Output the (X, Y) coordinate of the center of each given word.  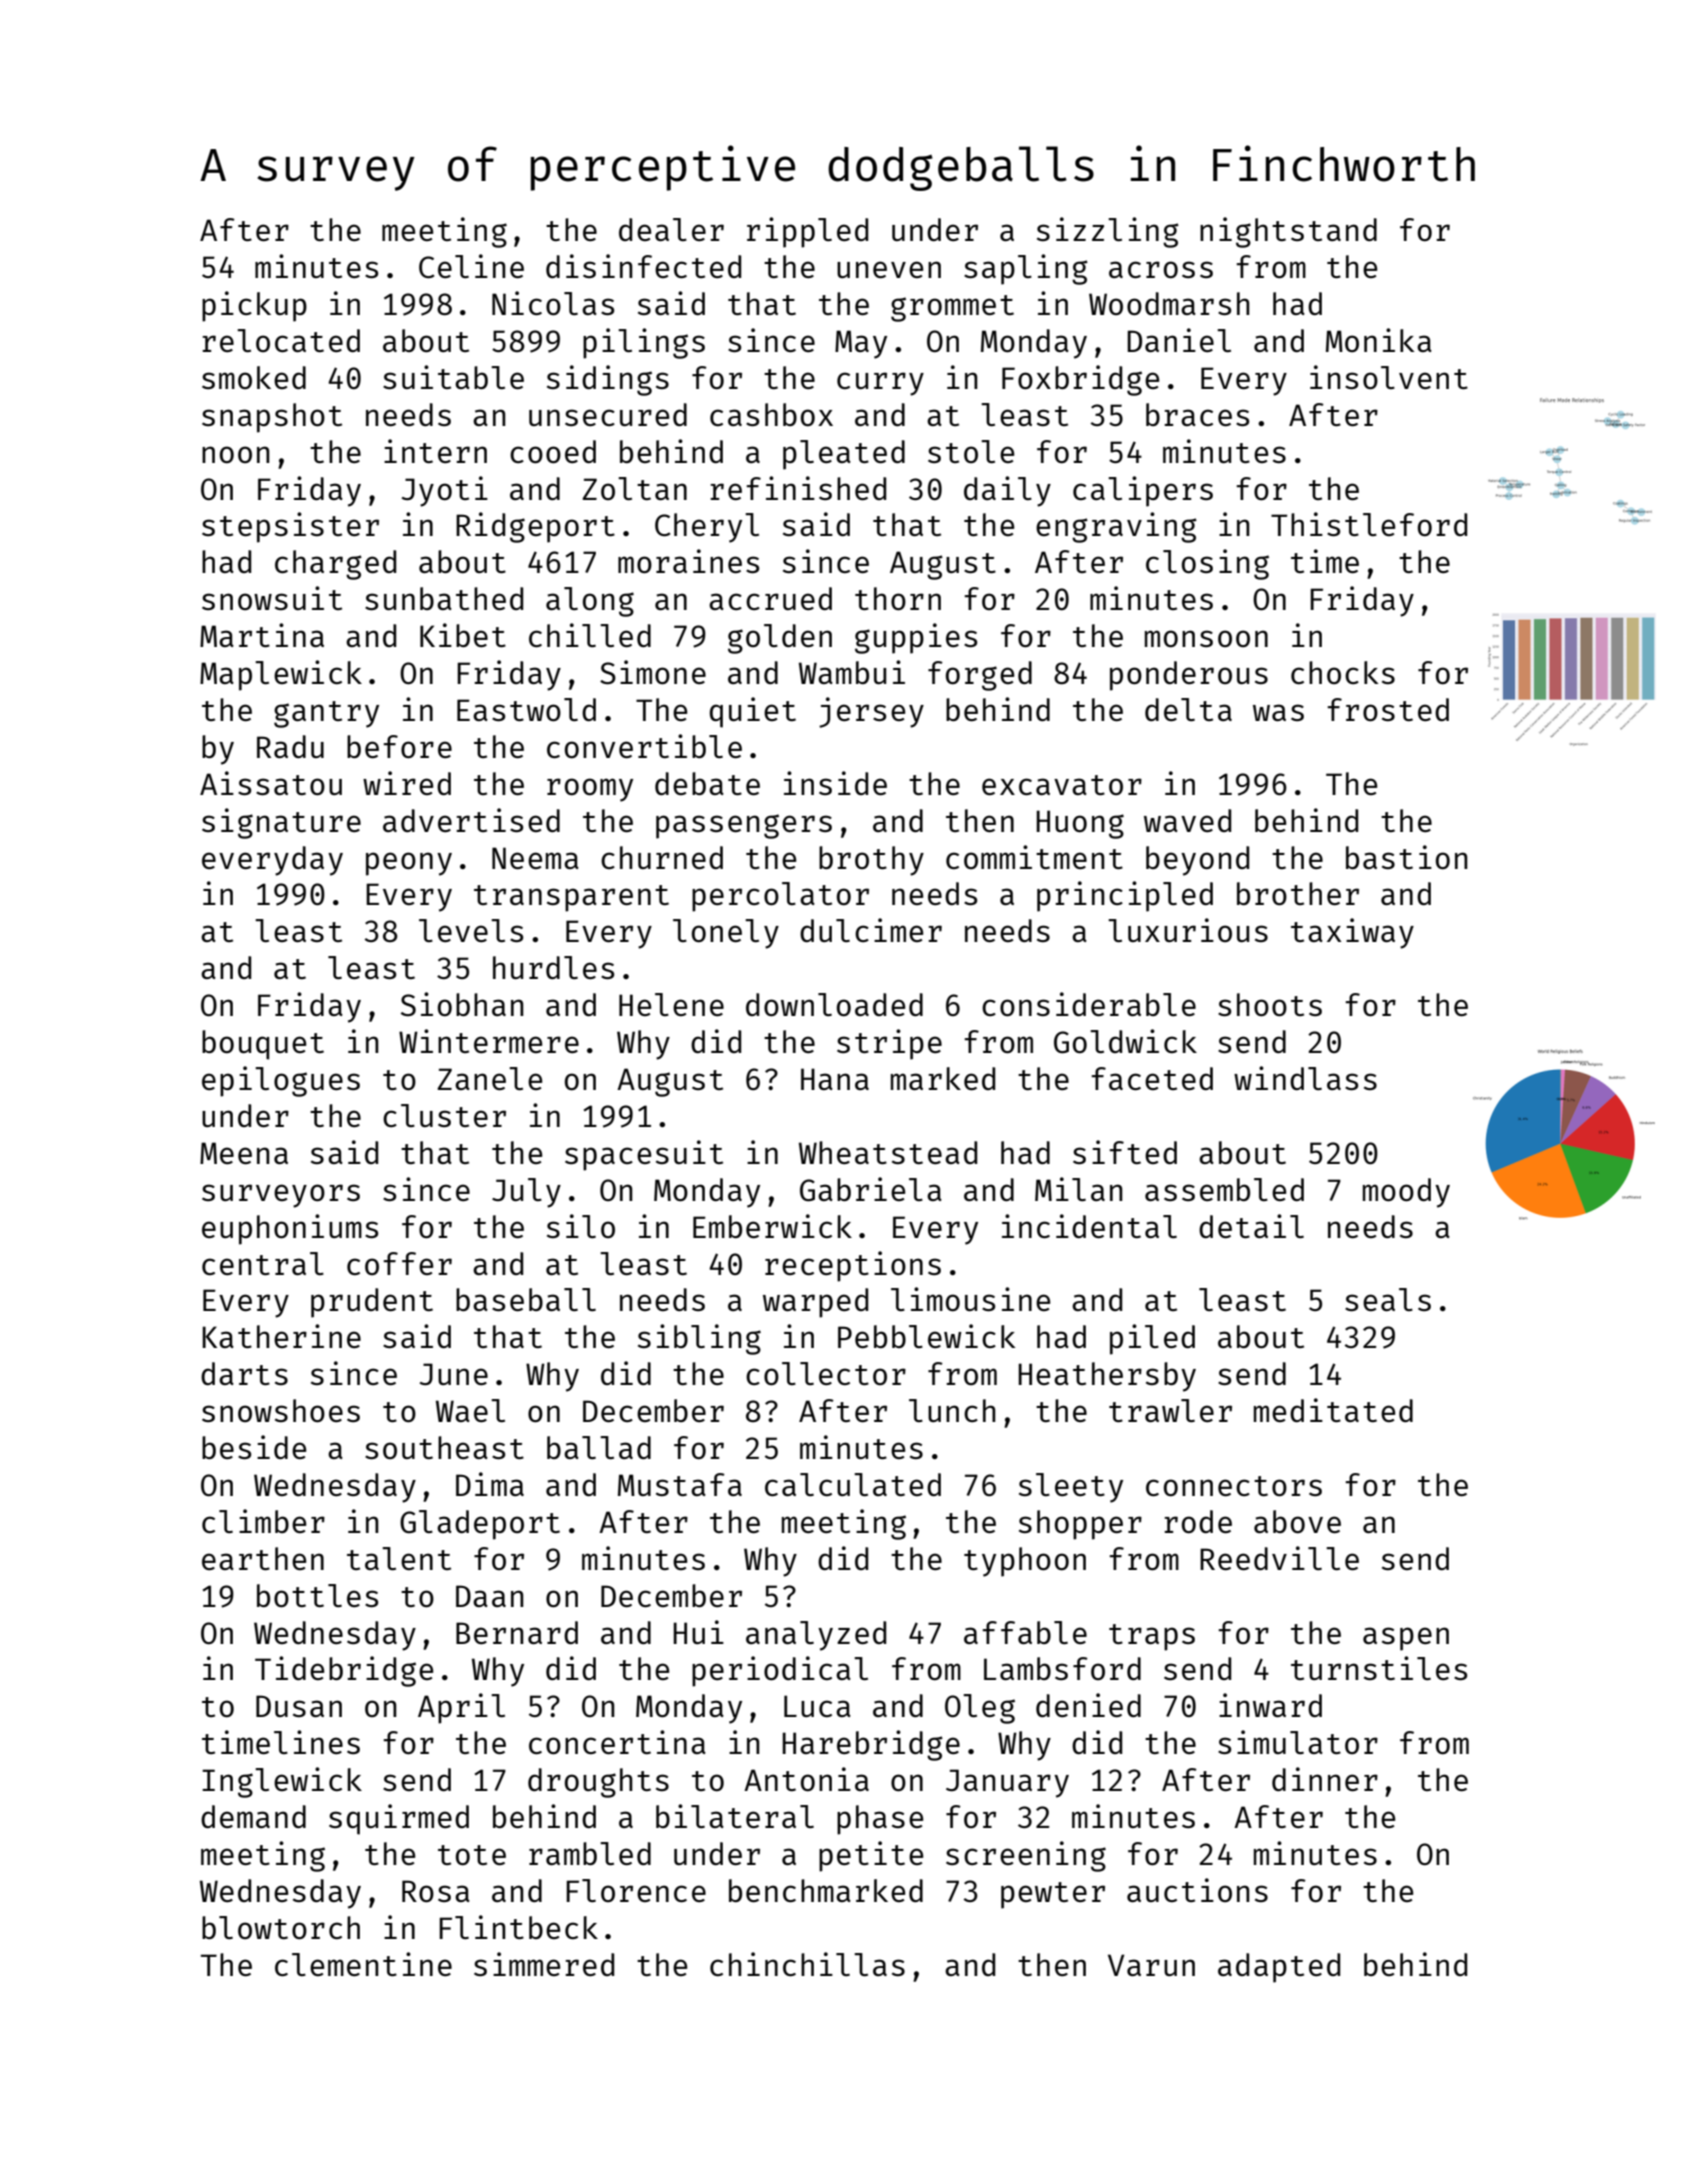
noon (236, 454)
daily (1007, 491)
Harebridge (871, 1745)
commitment (1034, 857)
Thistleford (1369, 524)
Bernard (517, 1632)
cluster (444, 1115)
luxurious (1188, 930)
